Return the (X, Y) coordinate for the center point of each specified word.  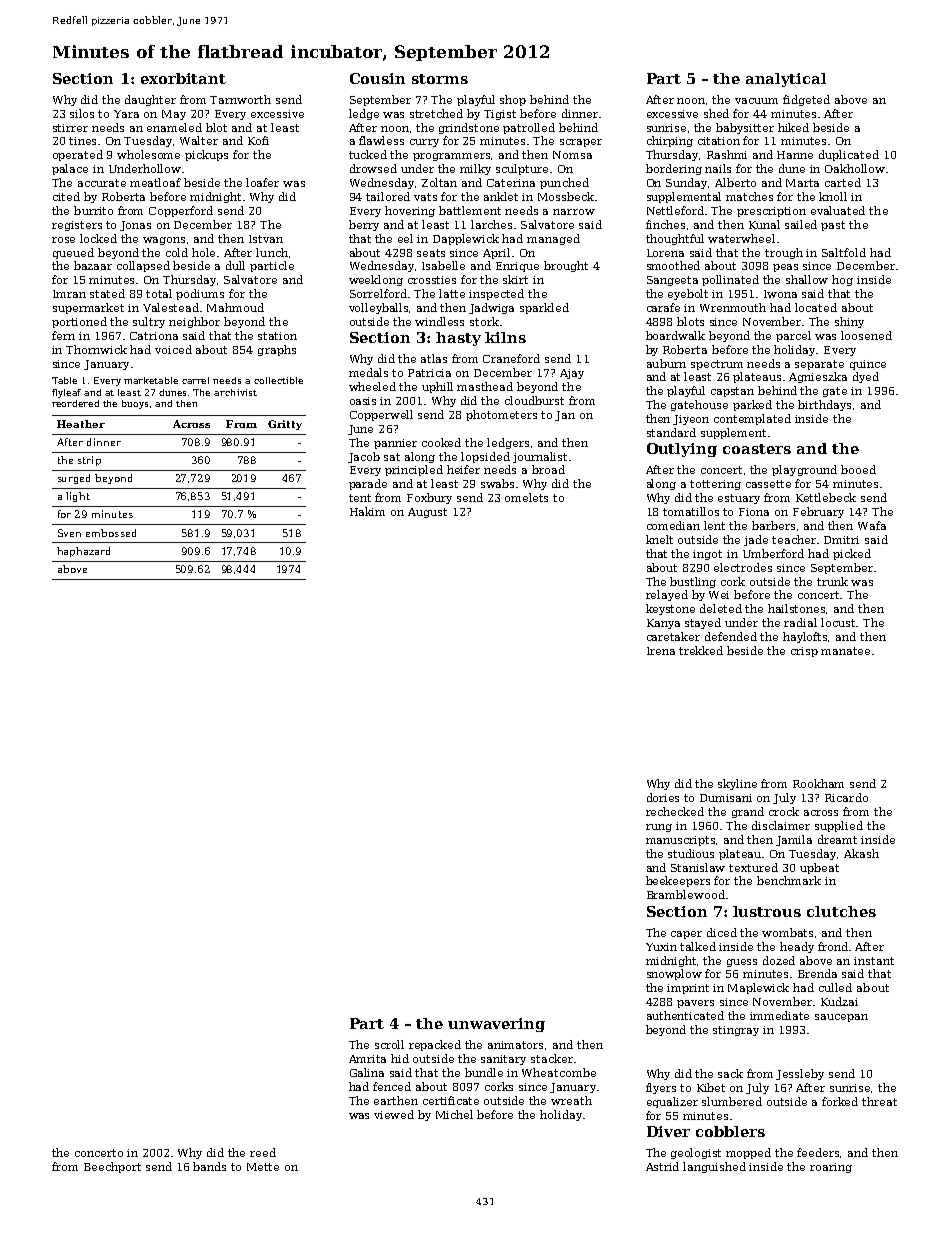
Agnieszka (818, 377)
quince (868, 365)
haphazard (83, 552)
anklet (501, 196)
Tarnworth (240, 99)
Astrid (662, 1166)
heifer (463, 469)
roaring (831, 1168)
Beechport (112, 1167)
